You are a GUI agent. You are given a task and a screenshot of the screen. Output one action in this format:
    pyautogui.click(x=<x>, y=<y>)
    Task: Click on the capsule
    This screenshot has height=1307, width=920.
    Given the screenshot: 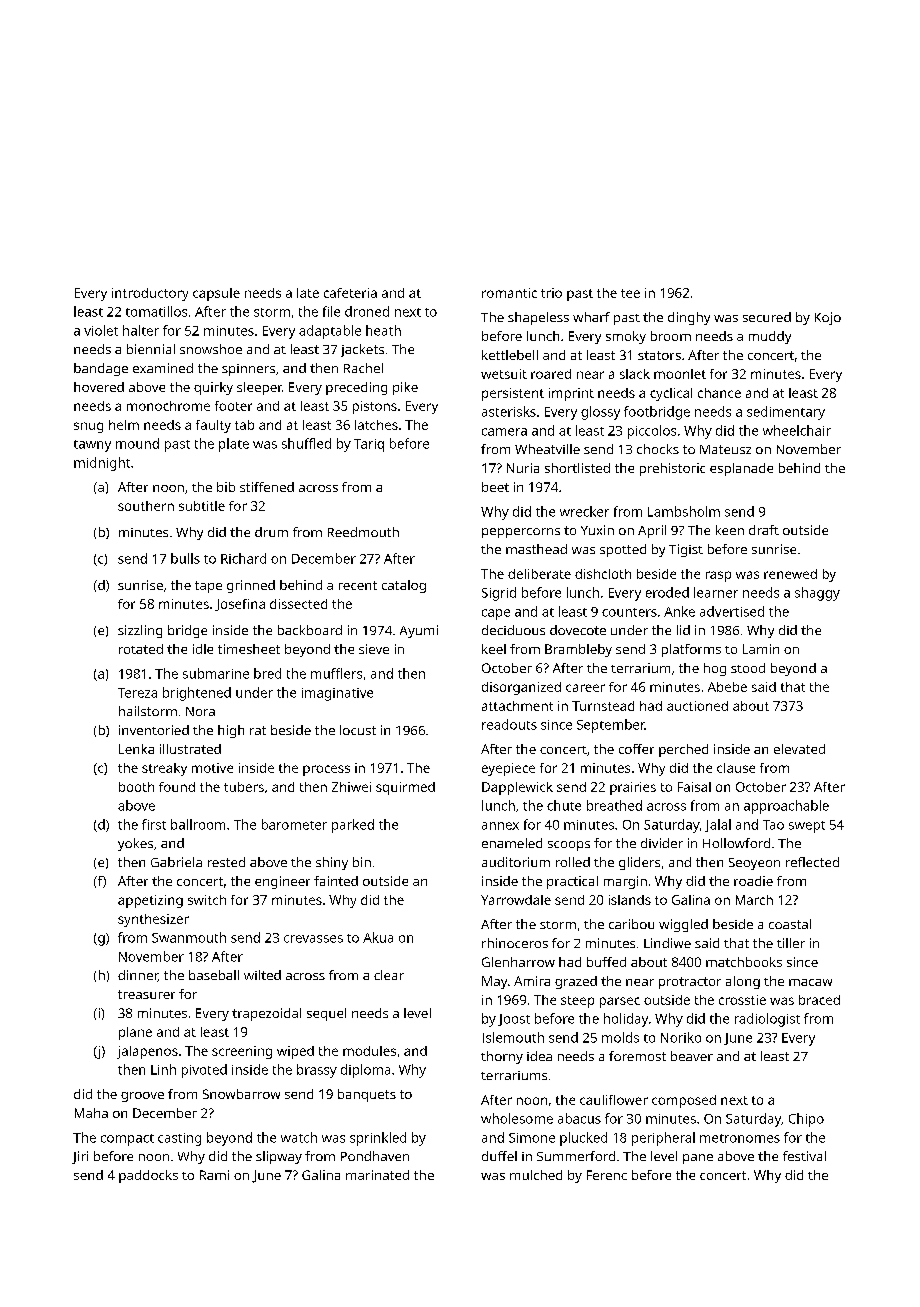 What is the action you would take?
    pyautogui.click(x=216, y=294)
